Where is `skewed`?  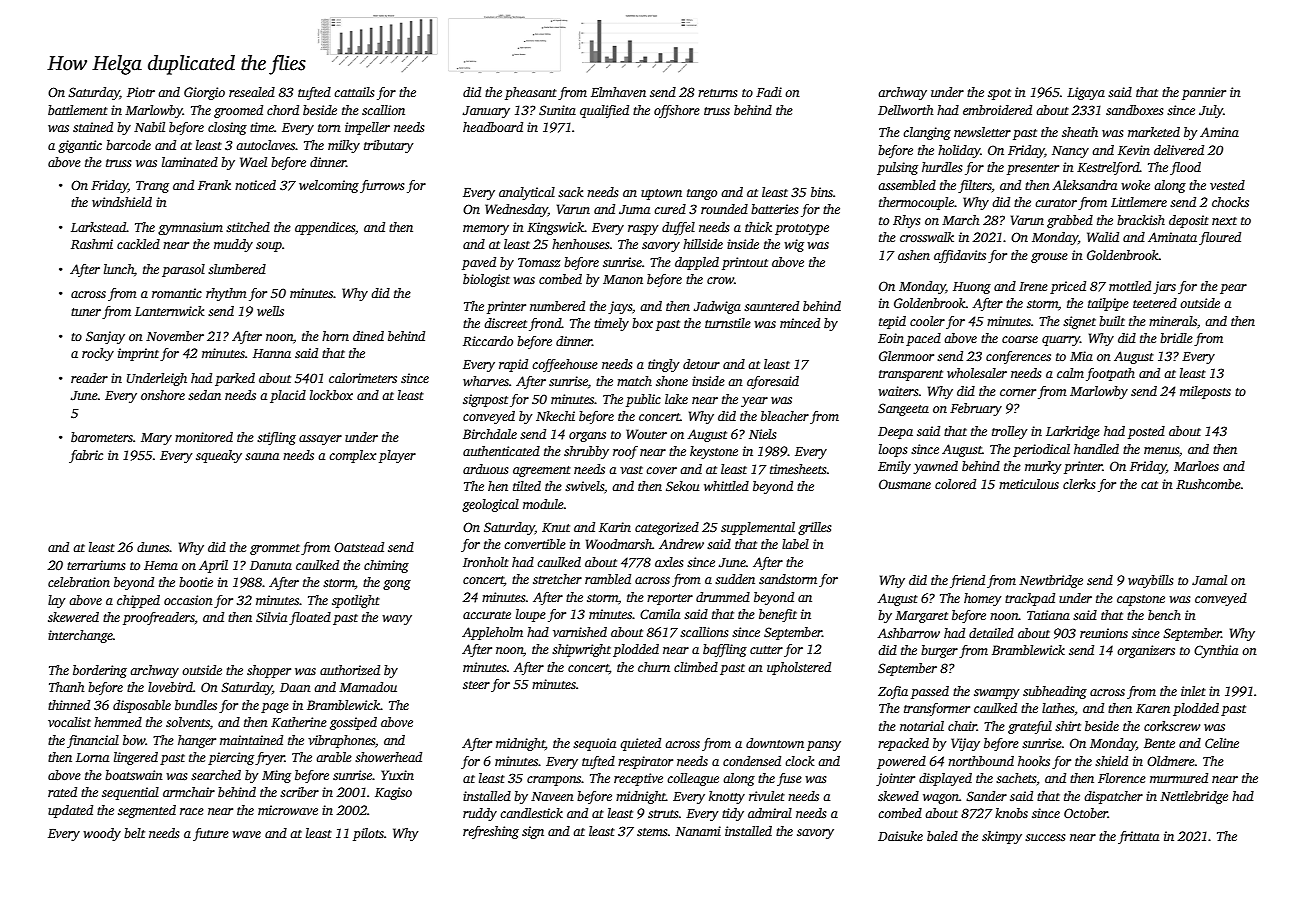
skewed is located at coordinates (898, 796).
